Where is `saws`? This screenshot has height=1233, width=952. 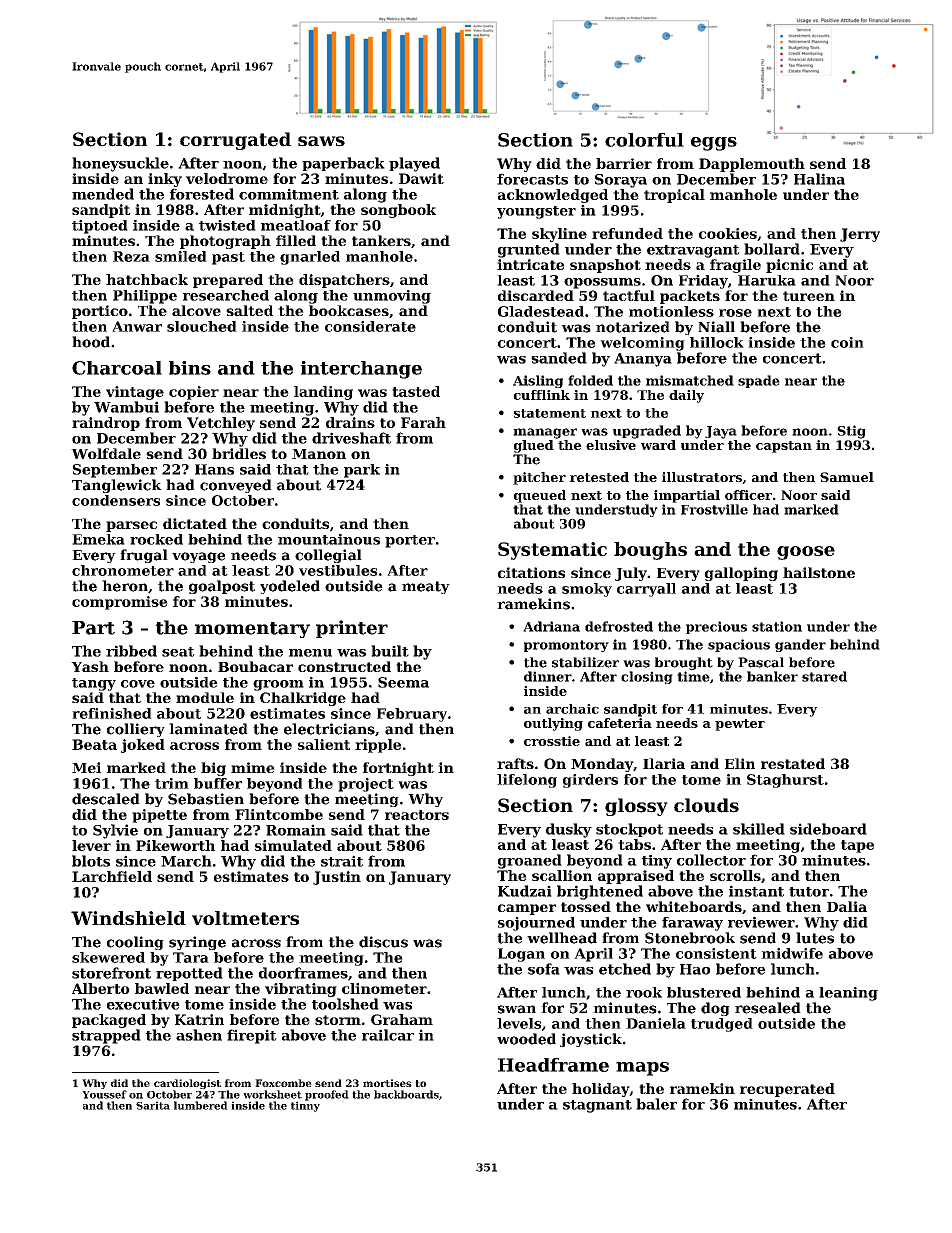 saws is located at coordinates (321, 141).
